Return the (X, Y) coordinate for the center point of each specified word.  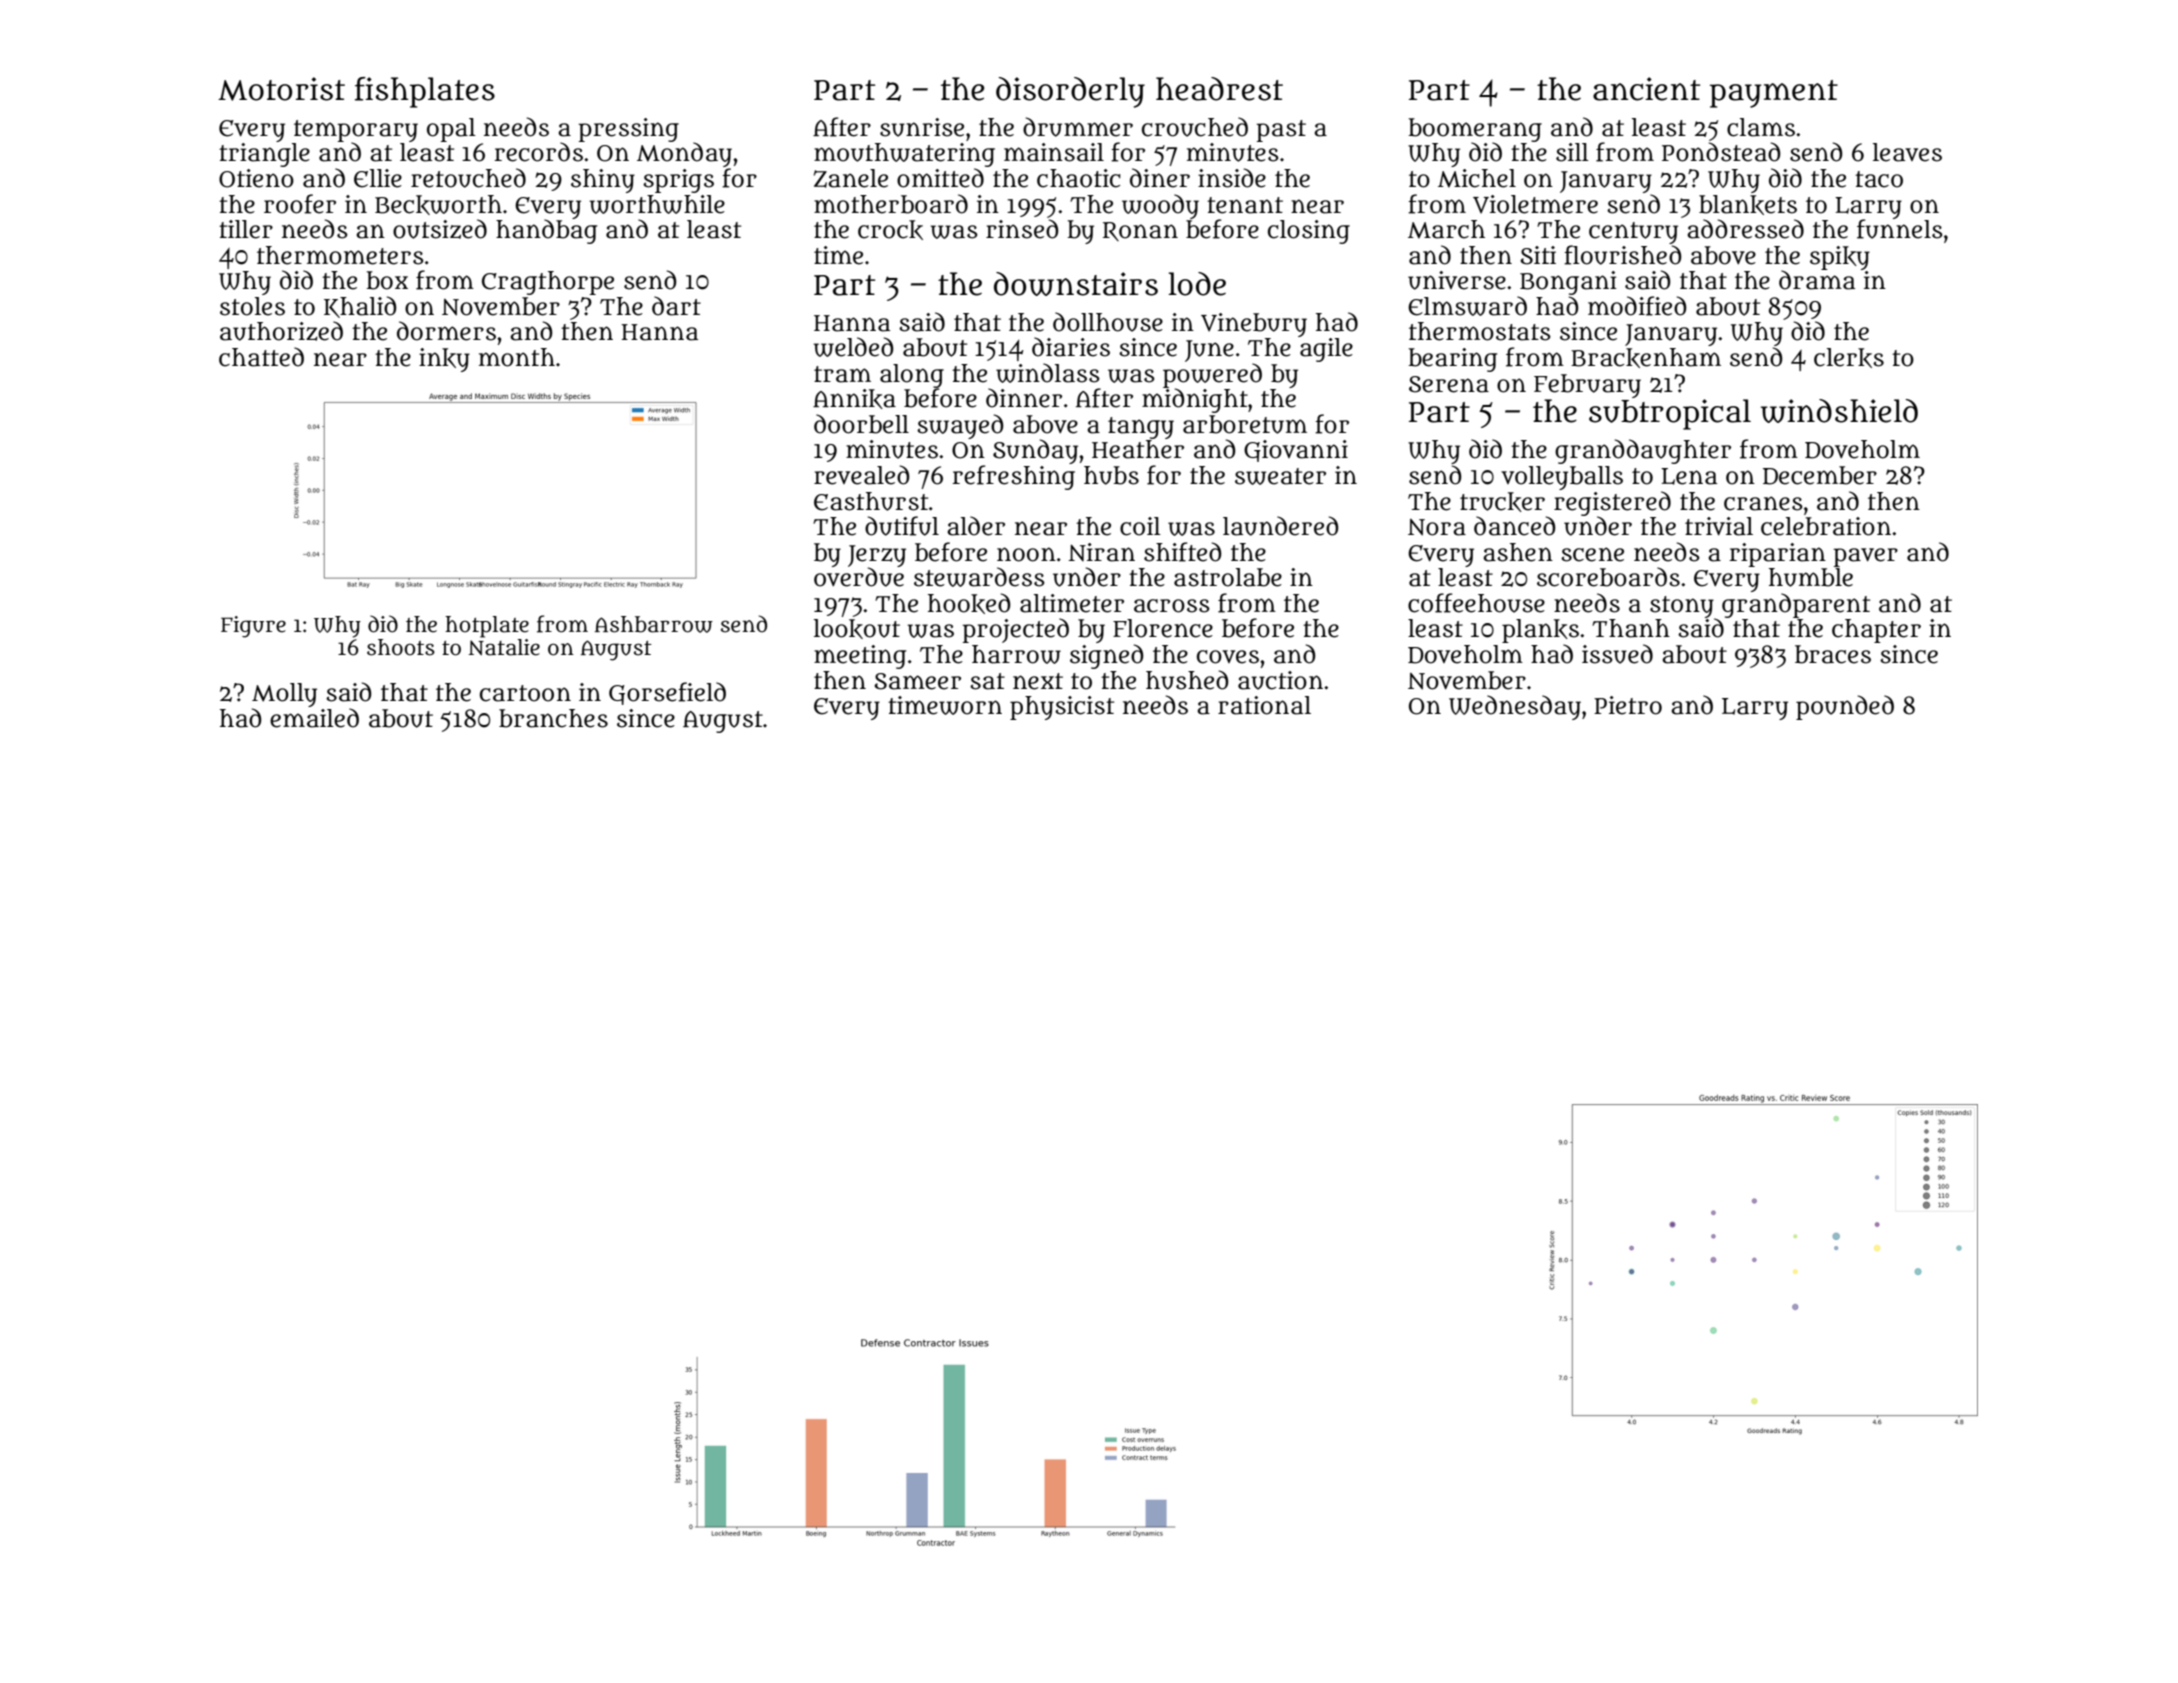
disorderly (1070, 92)
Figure (253, 627)
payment (1774, 94)
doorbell (861, 424)
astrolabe (1228, 577)
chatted (261, 357)
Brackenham (1646, 358)
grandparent (1796, 605)
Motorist (281, 89)
